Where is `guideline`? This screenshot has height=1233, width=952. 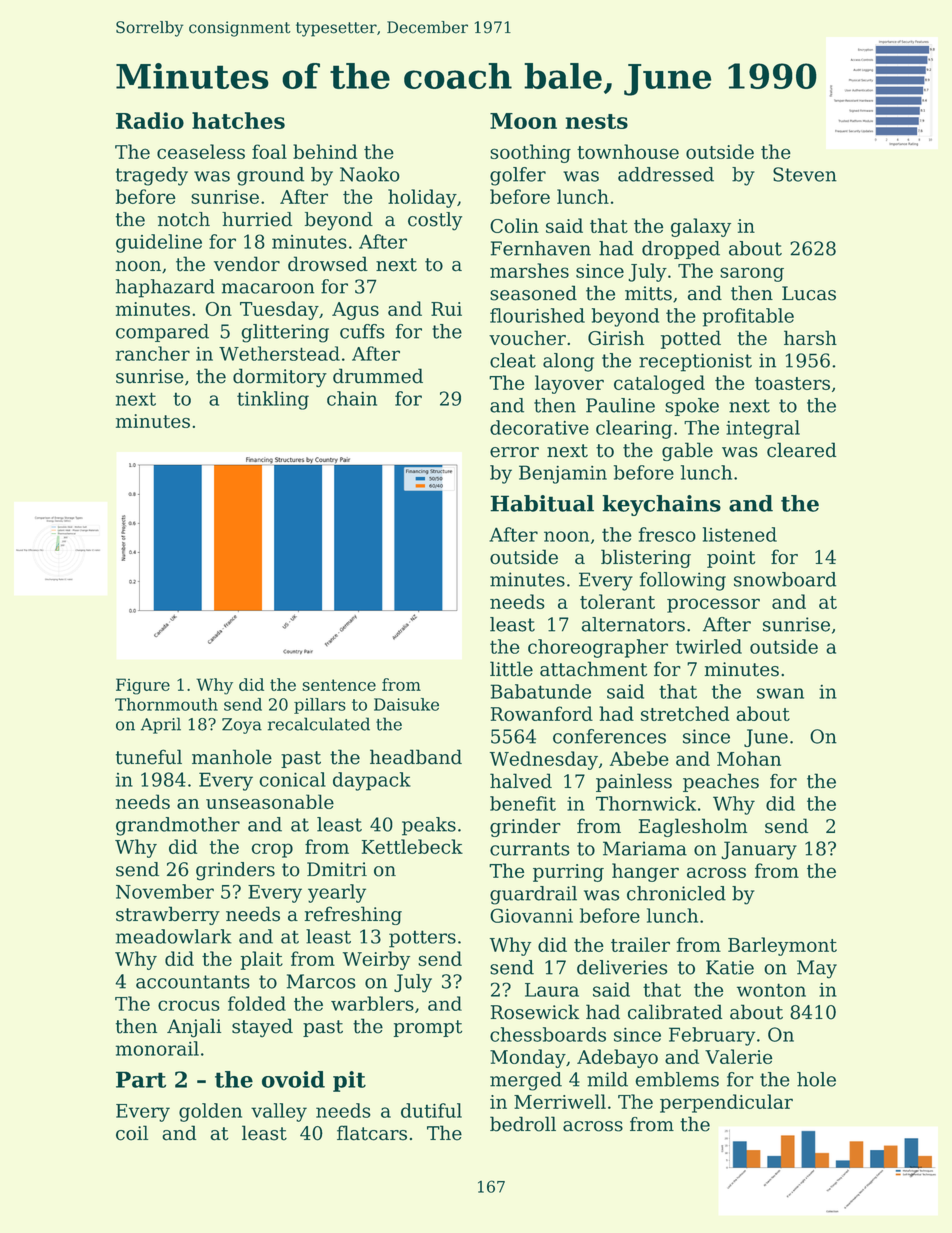 guideline is located at coordinates (159, 243).
